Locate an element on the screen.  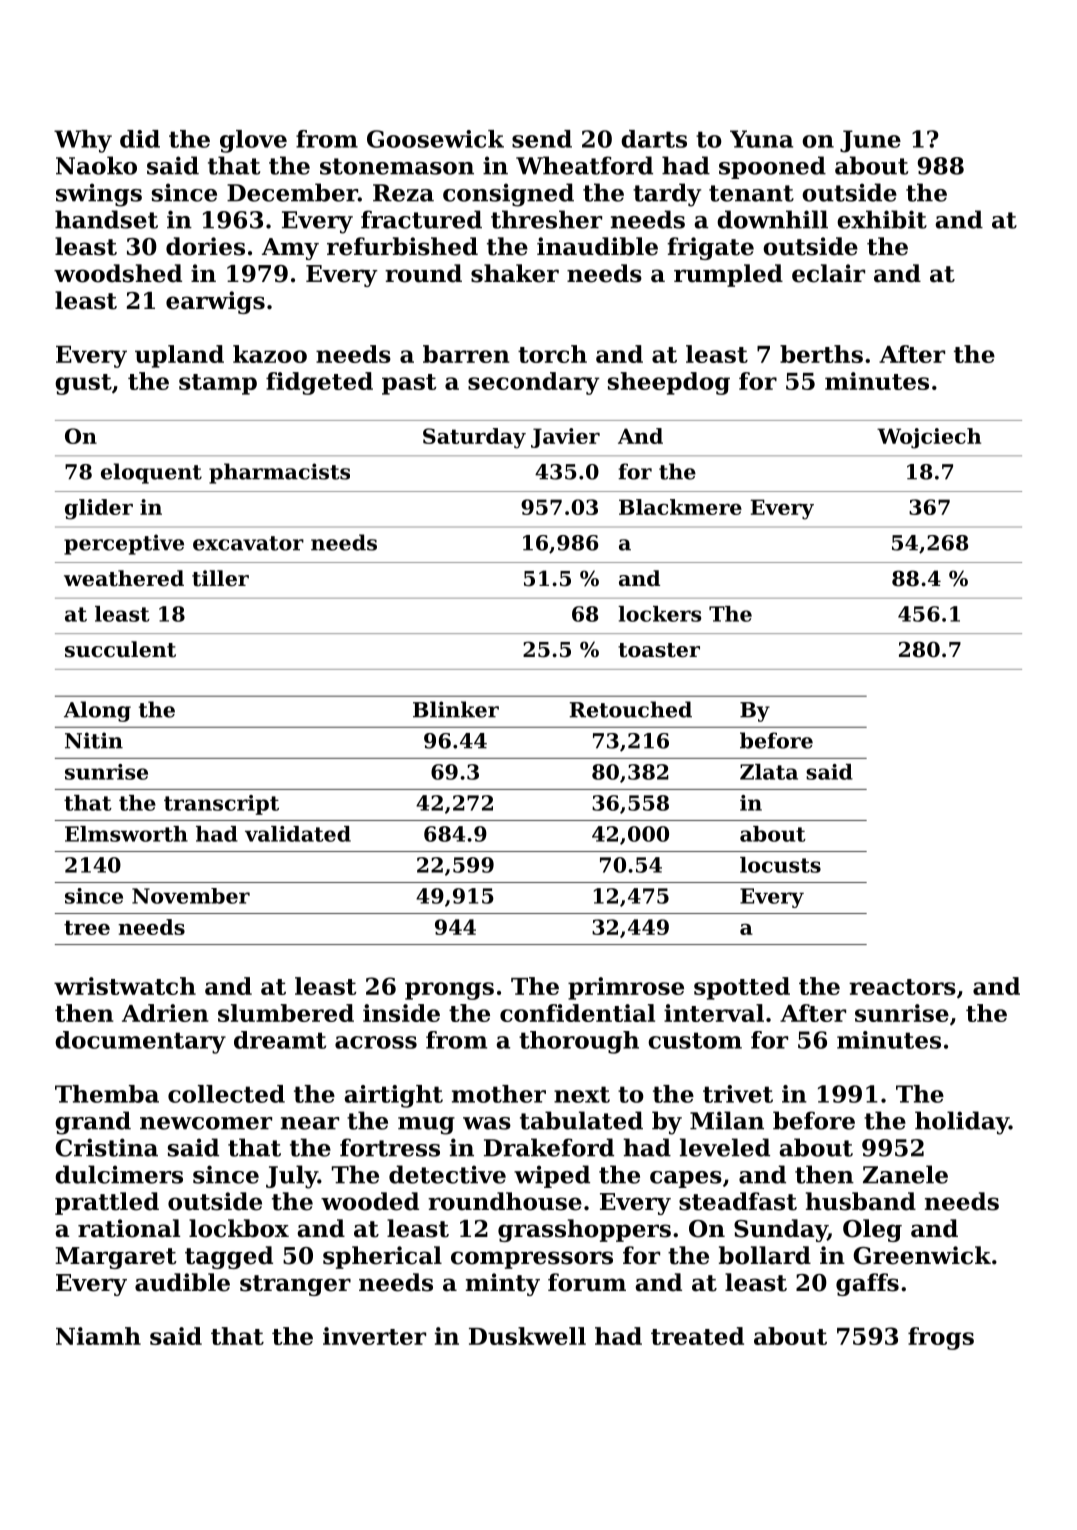
kazoo is located at coordinates (270, 354).
